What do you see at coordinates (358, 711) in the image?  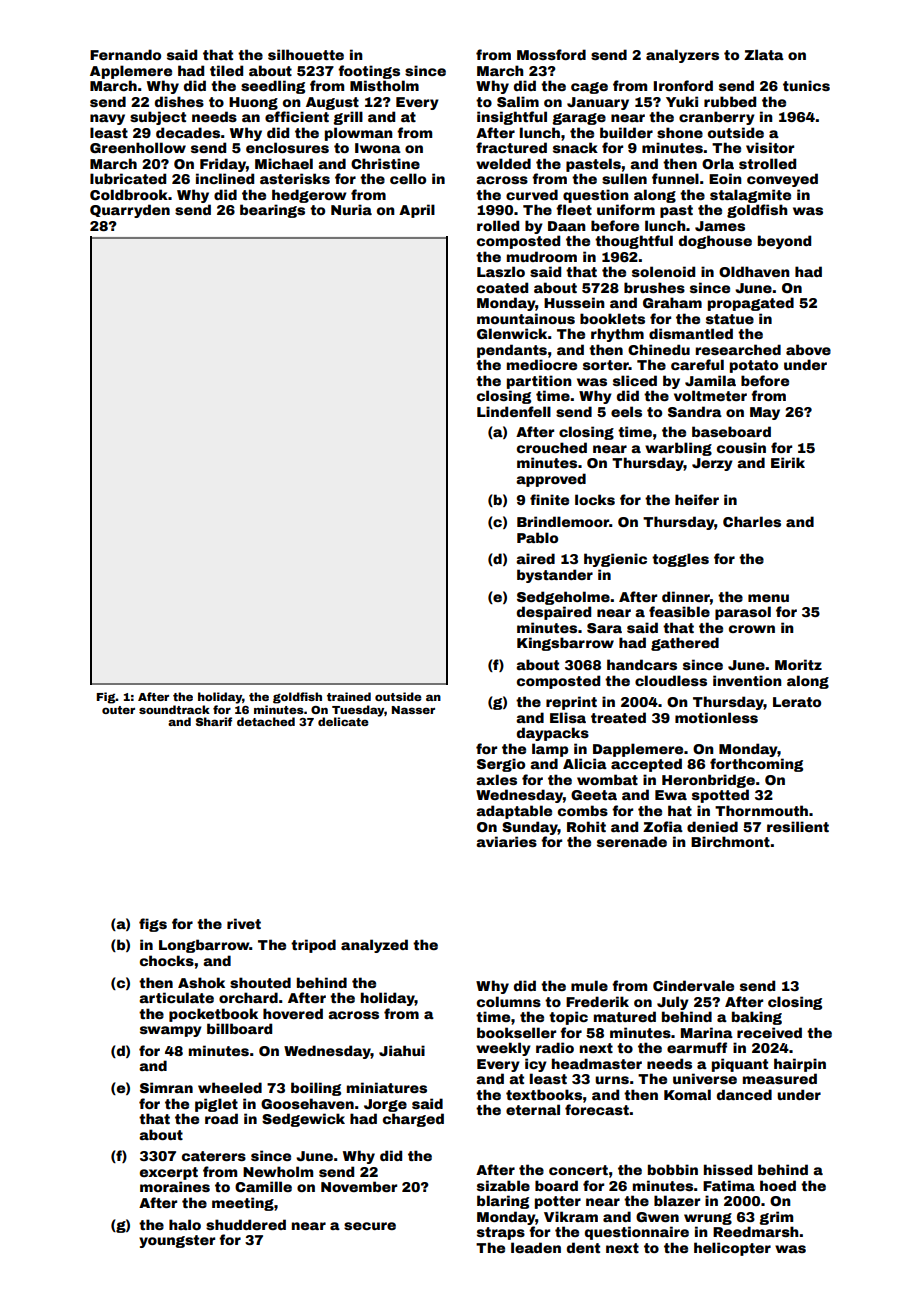 I see `Tuesday` at bounding box center [358, 711].
